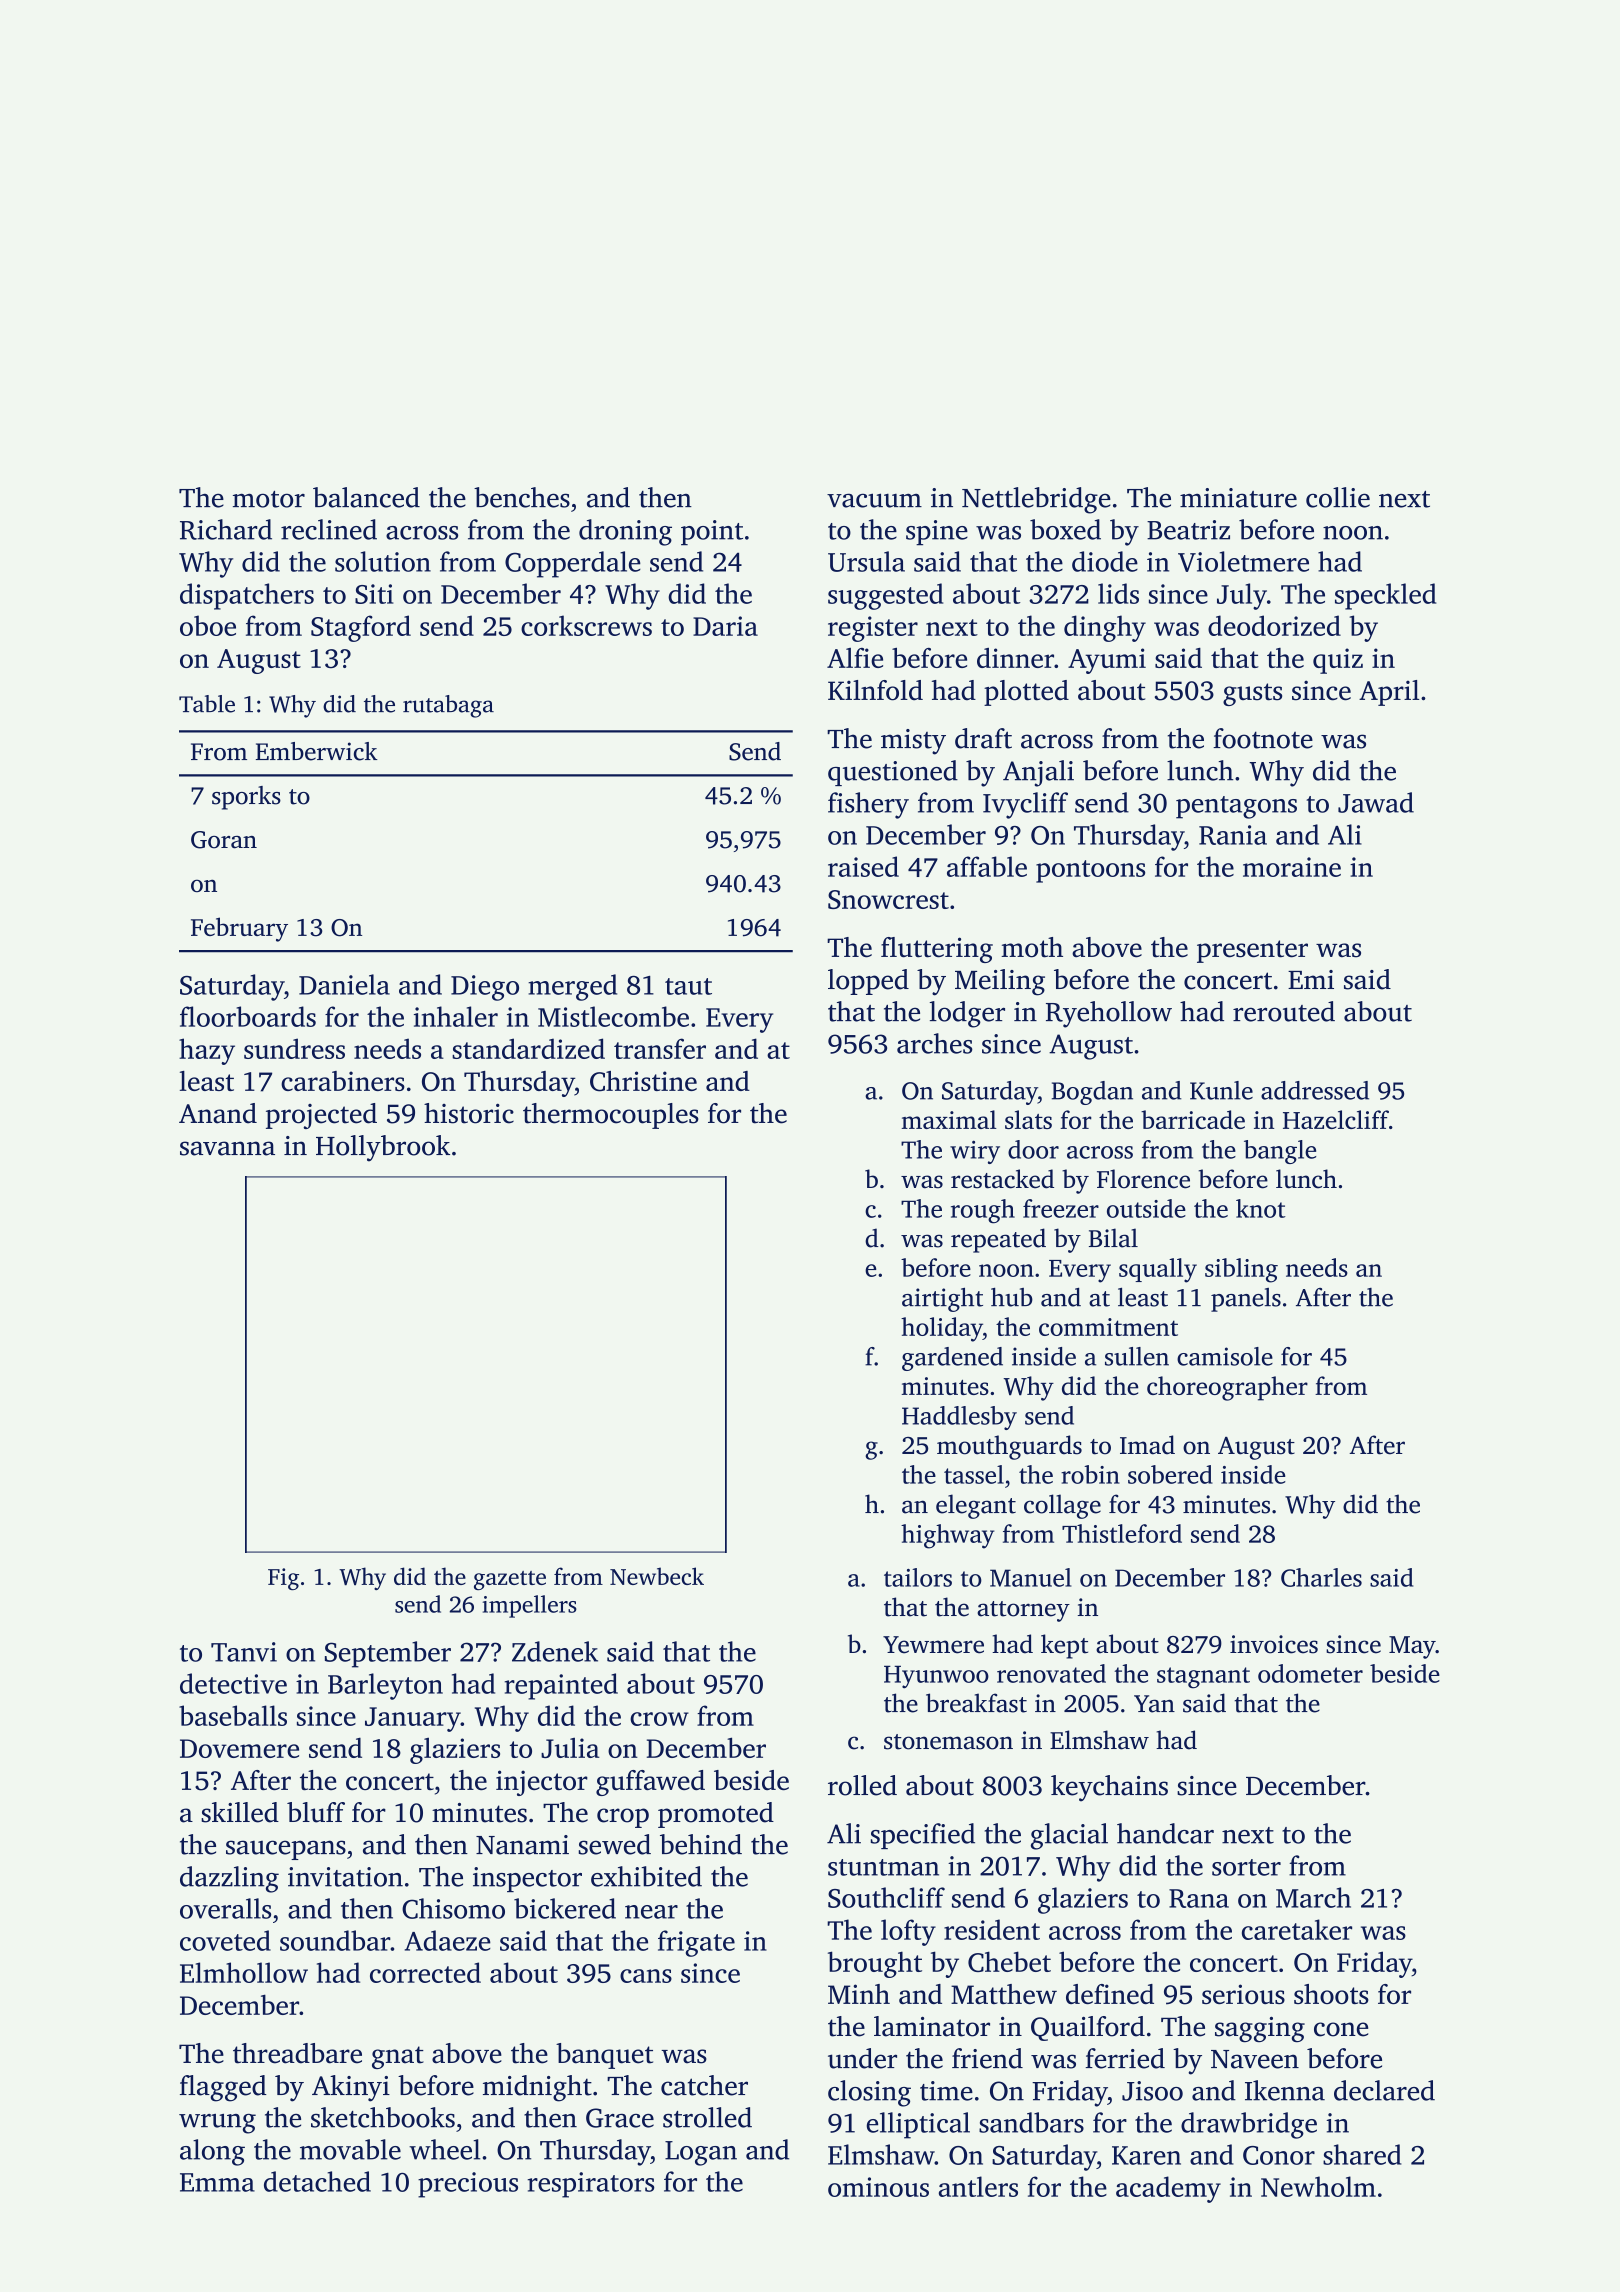  Describe the element at coordinates (1241, 1270) in the page. I see `sibling` at that location.
